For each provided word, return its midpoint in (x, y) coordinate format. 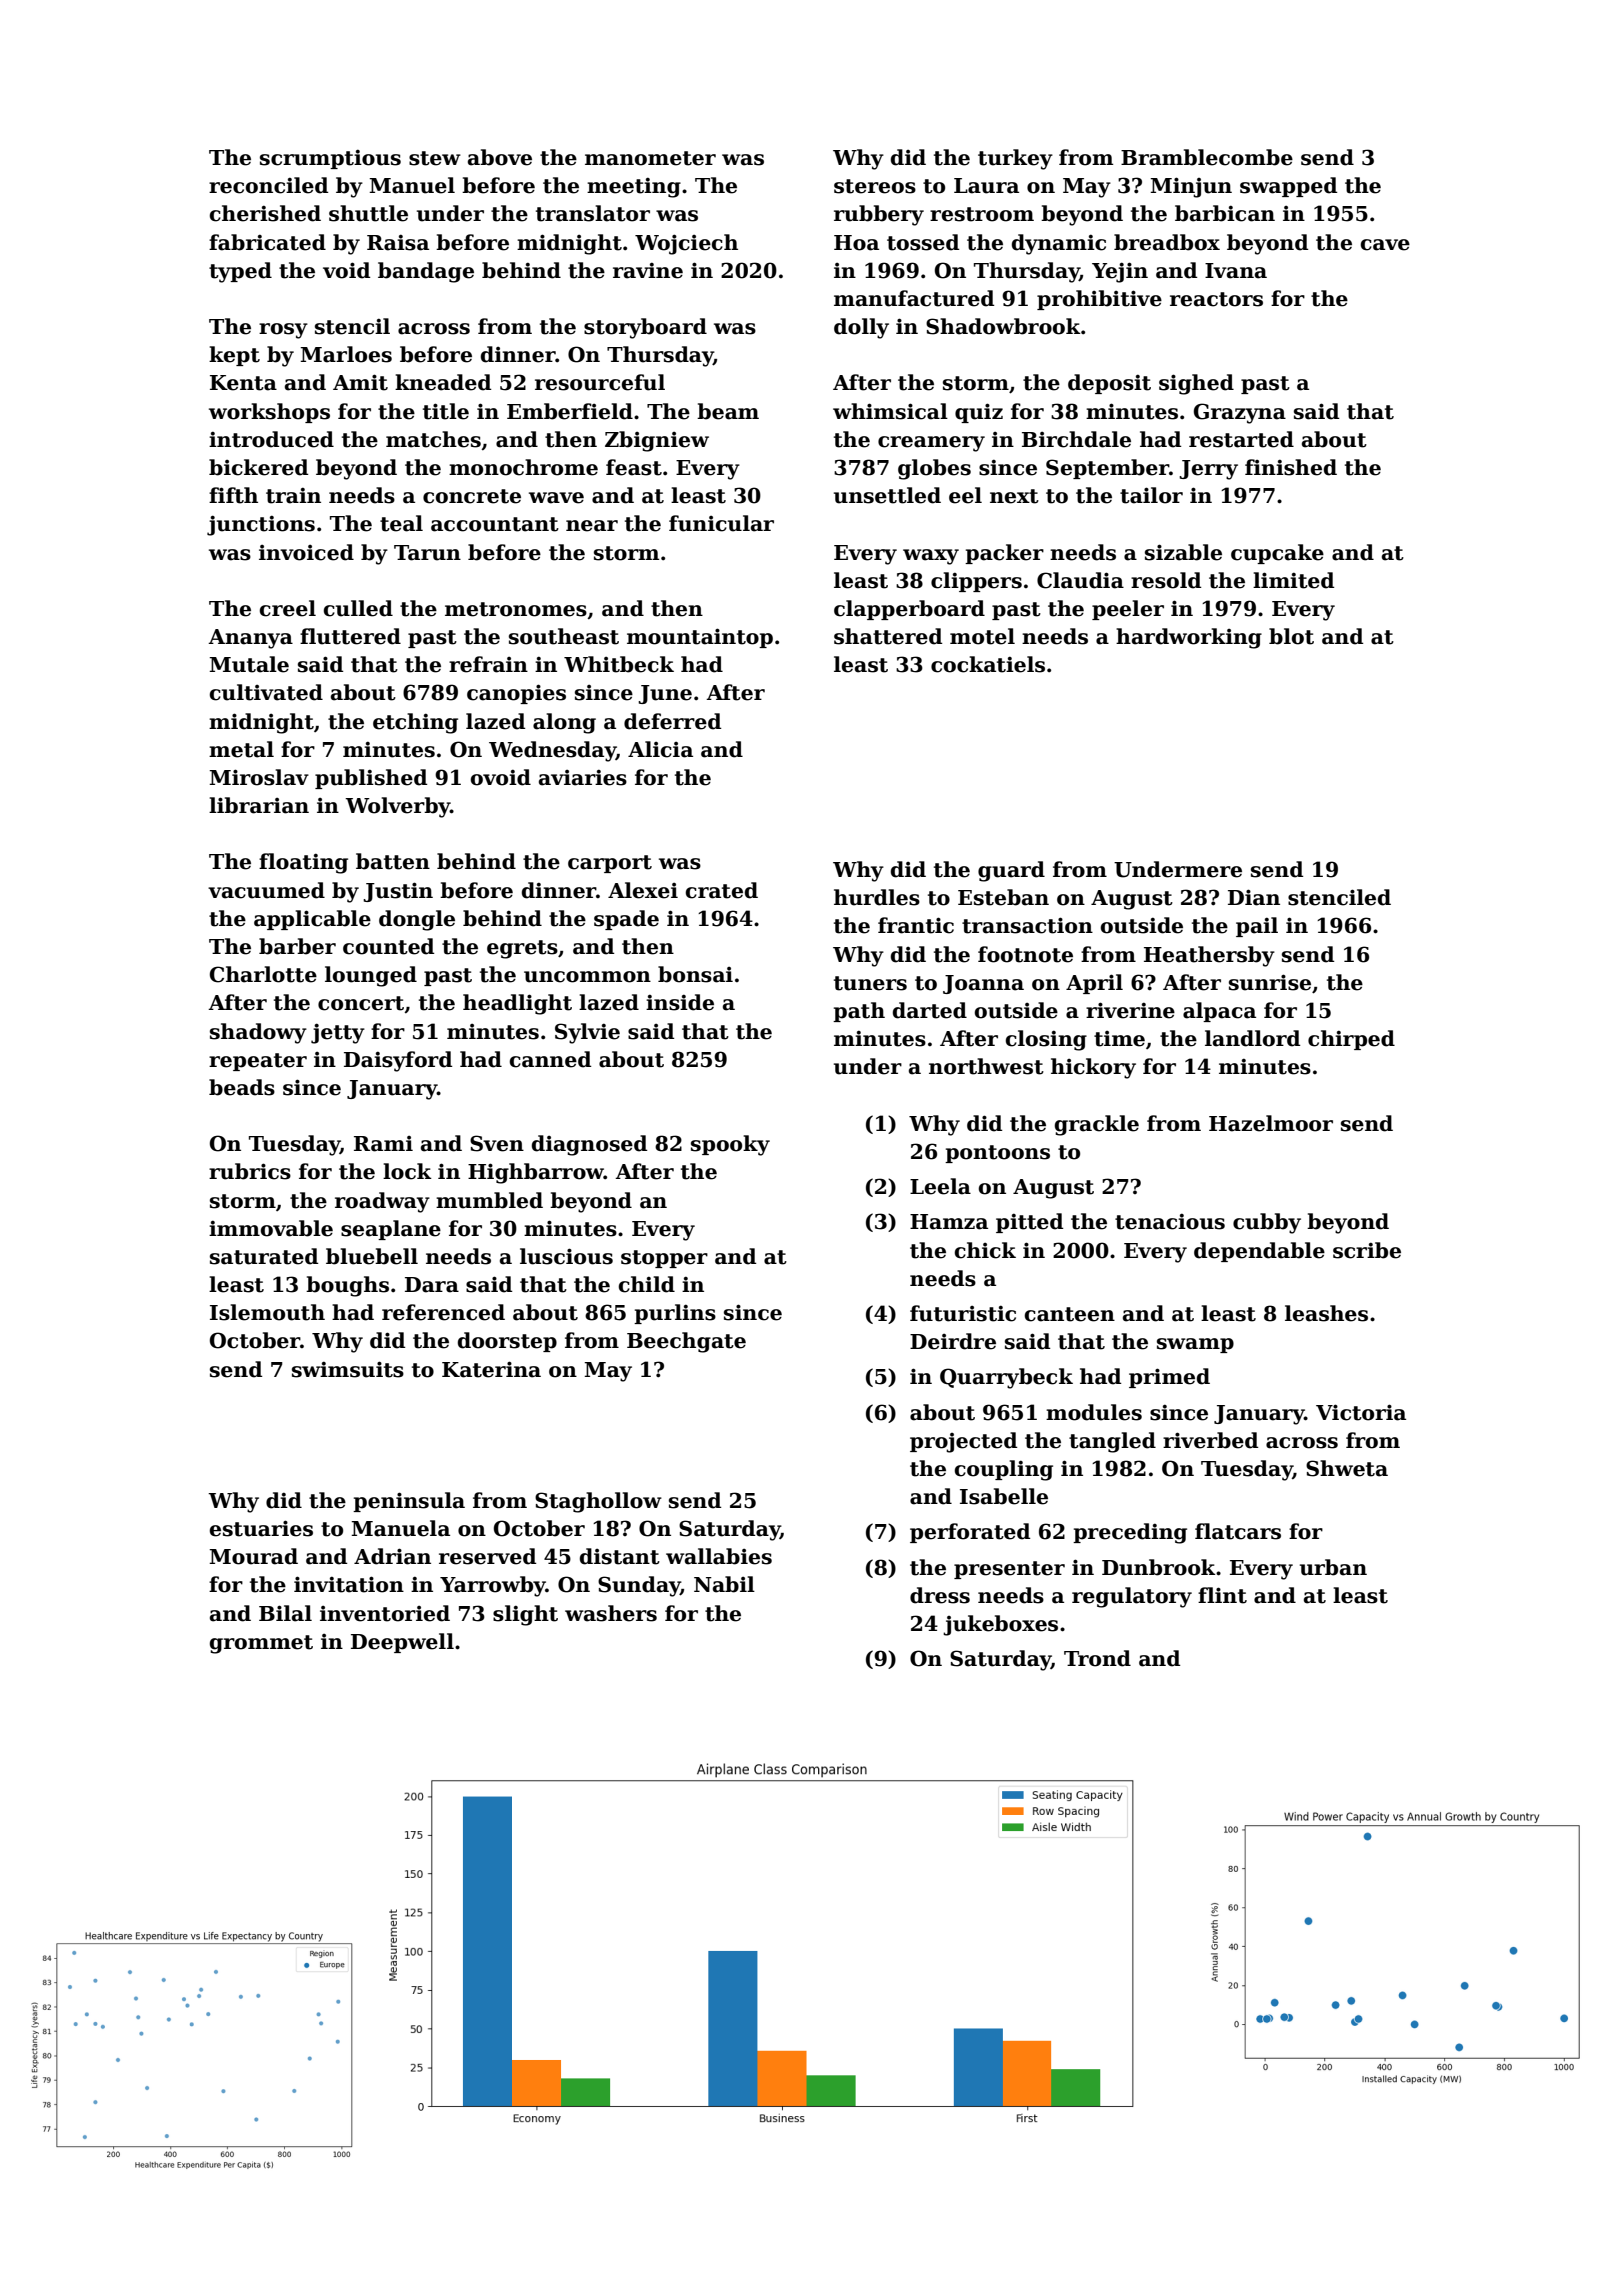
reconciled (268, 185)
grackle (1097, 1125)
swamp (1195, 1345)
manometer (650, 158)
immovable (271, 1228)
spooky (730, 1145)
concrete (472, 496)
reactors (1216, 299)
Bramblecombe (1207, 157)
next (1014, 496)
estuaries (261, 1528)
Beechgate (686, 1342)
